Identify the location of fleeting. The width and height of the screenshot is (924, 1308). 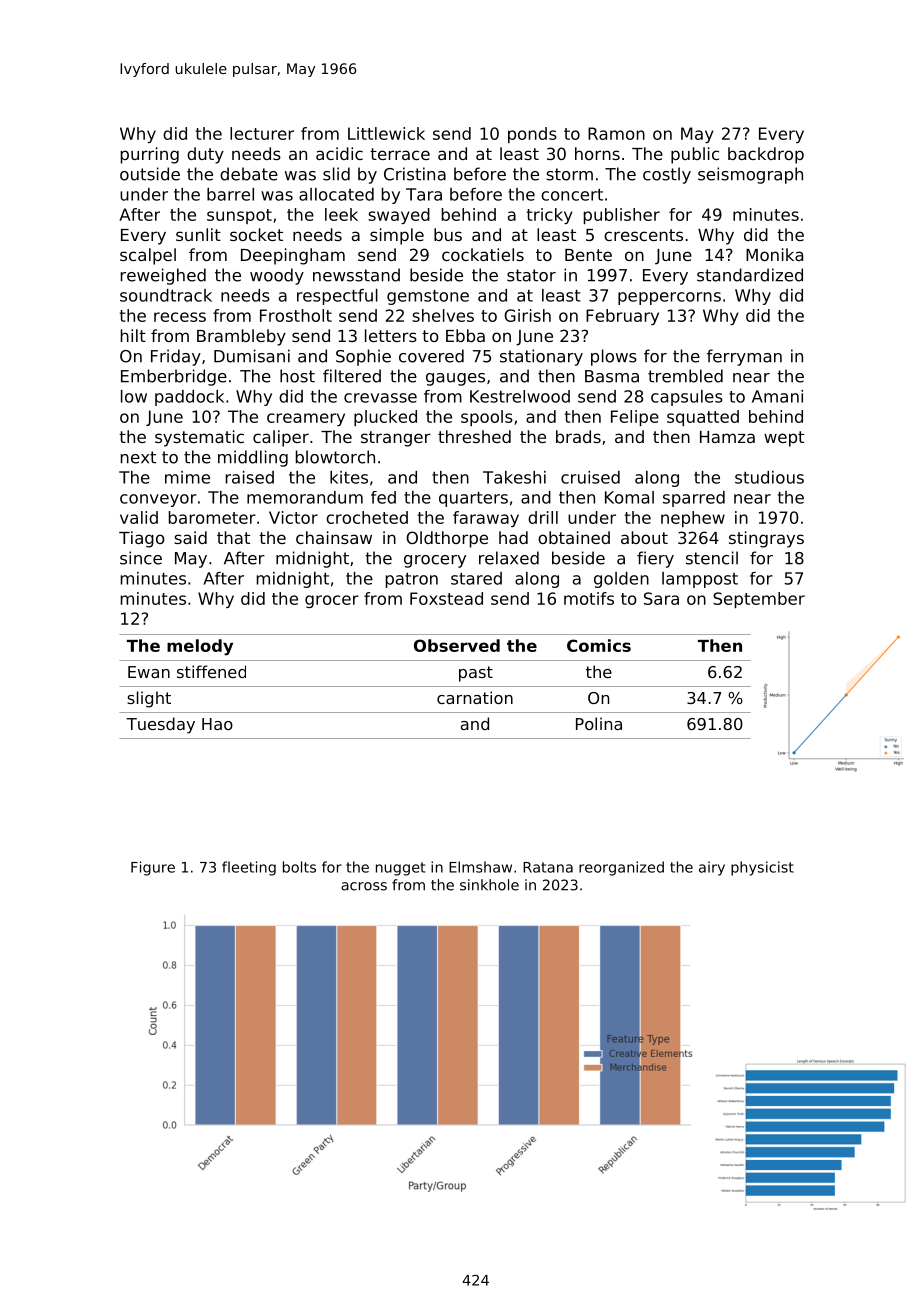
(249, 868).
